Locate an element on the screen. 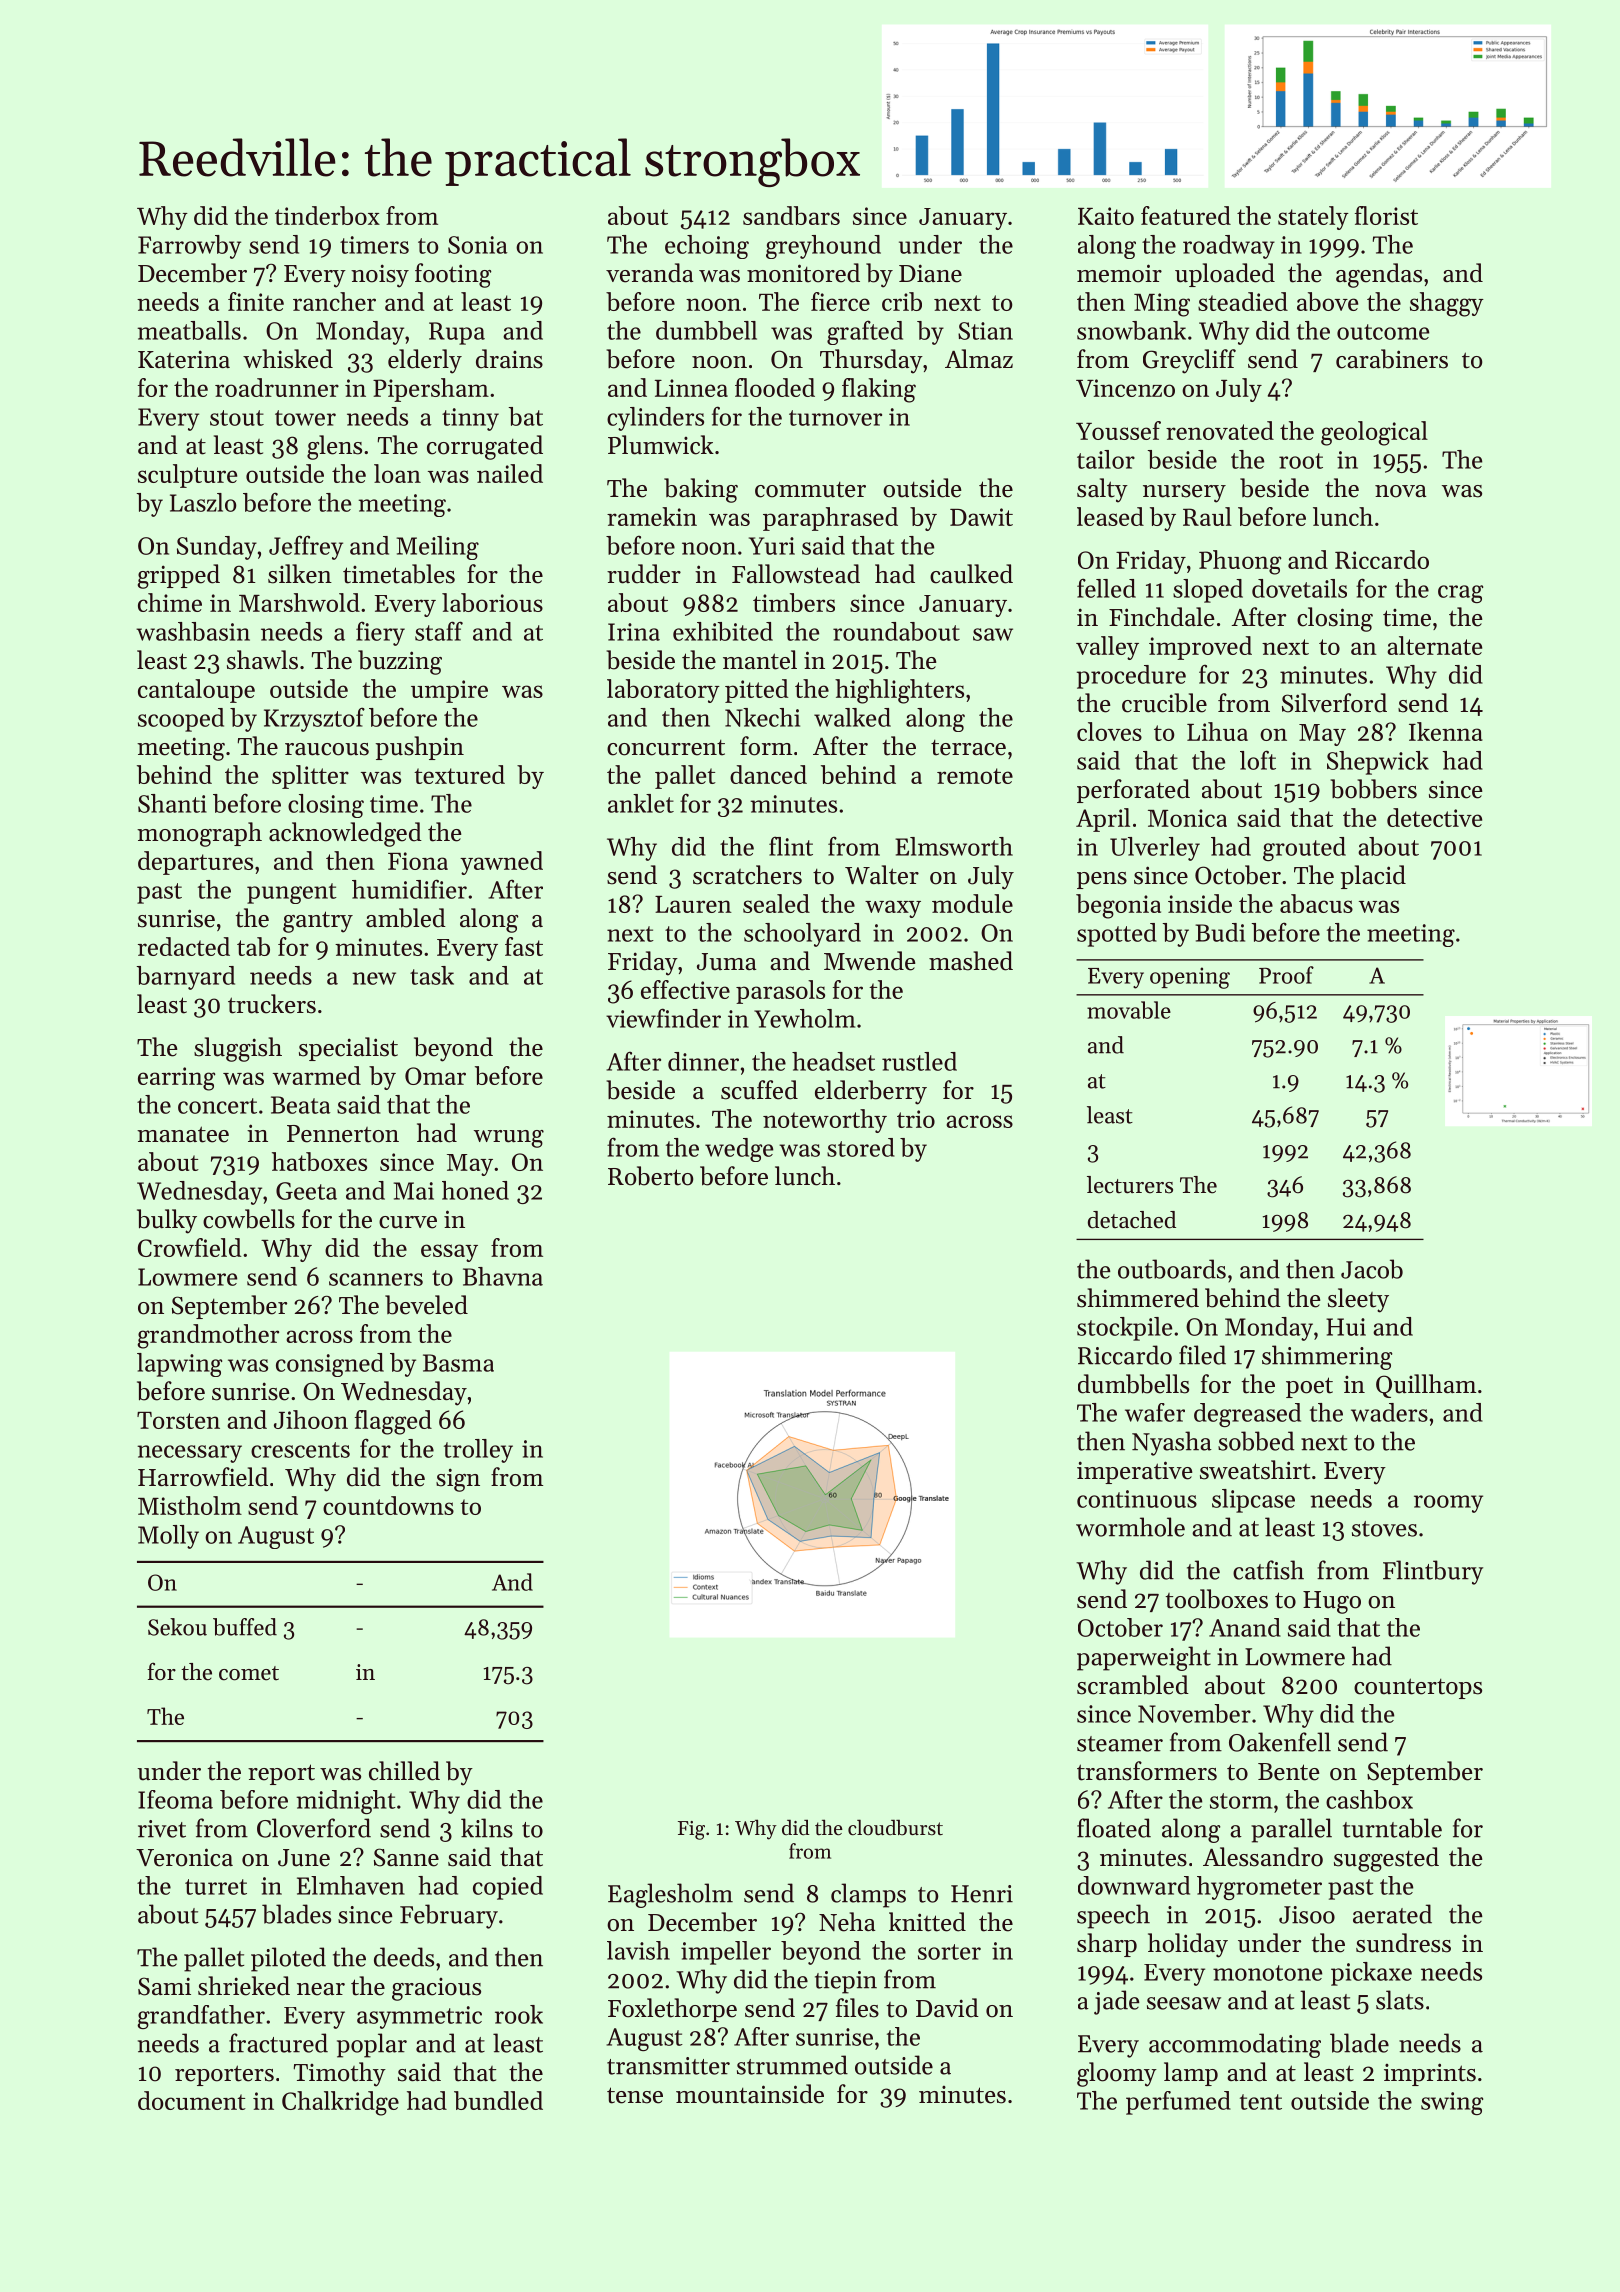 The image size is (1620, 2292). Diane is located at coordinates (930, 273).
